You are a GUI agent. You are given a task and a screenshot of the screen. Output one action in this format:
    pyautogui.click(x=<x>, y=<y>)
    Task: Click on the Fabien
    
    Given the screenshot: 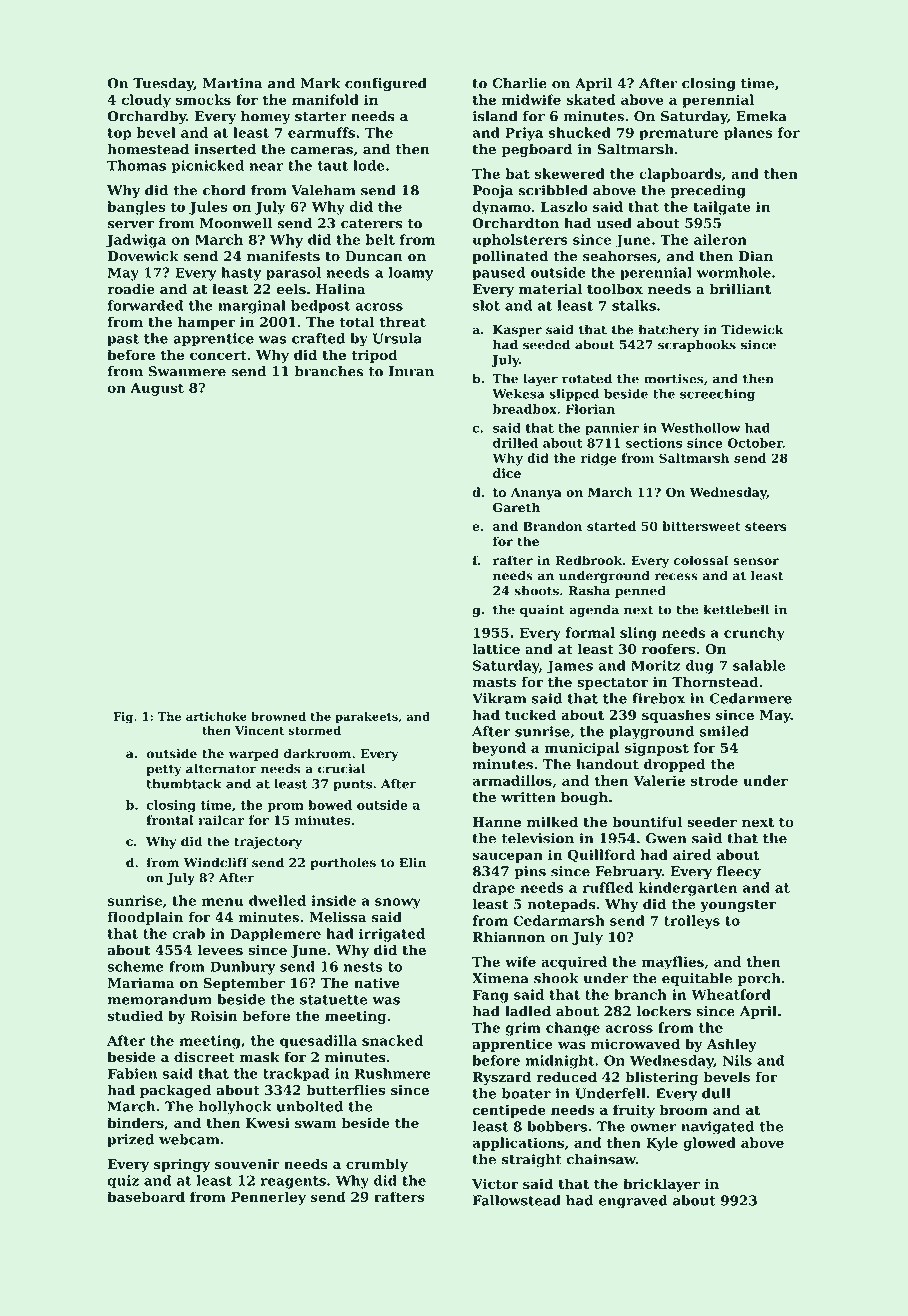 What is the action you would take?
    pyautogui.click(x=132, y=1073)
